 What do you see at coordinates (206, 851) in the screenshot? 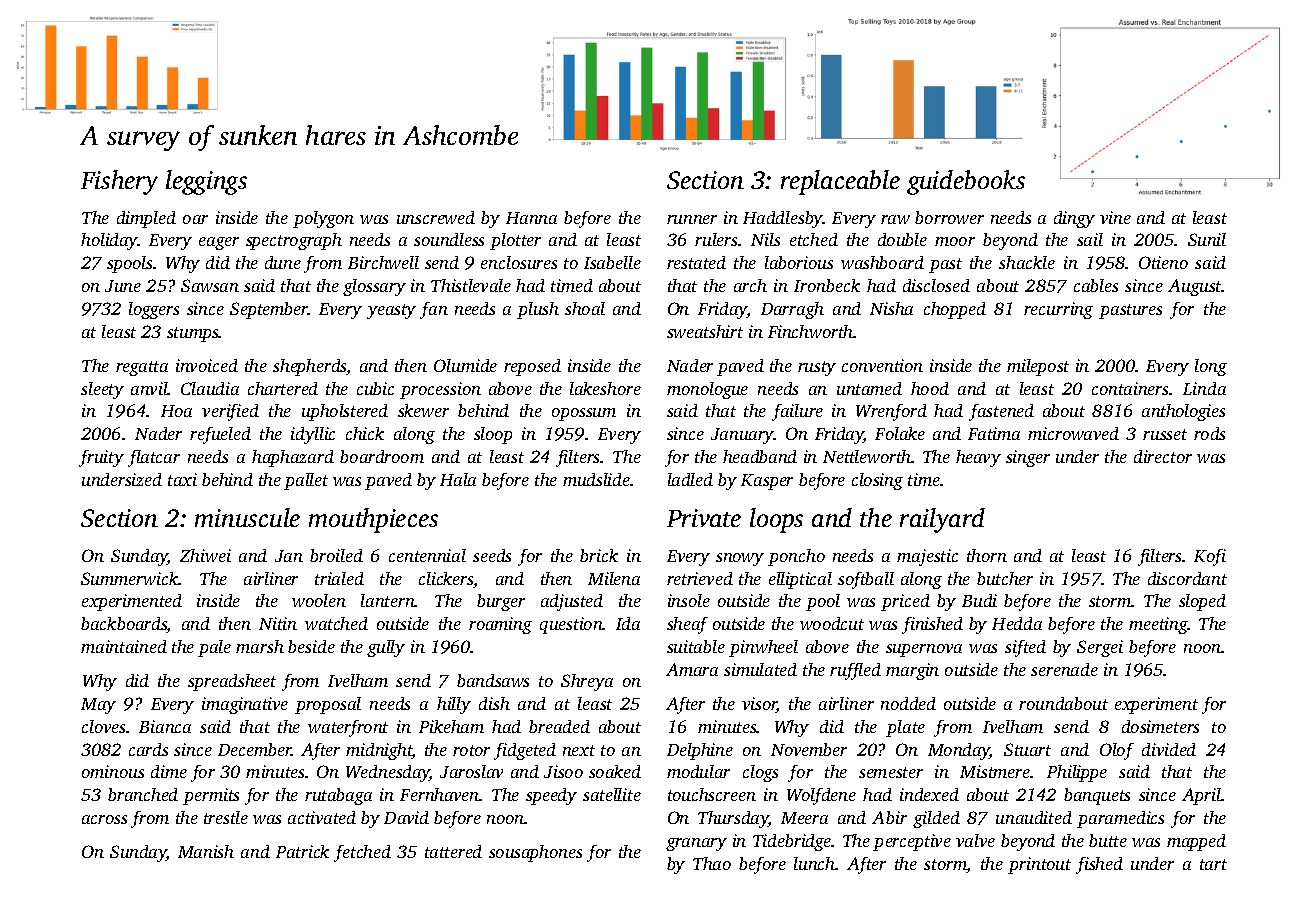
I see `Manish` at bounding box center [206, 851].
